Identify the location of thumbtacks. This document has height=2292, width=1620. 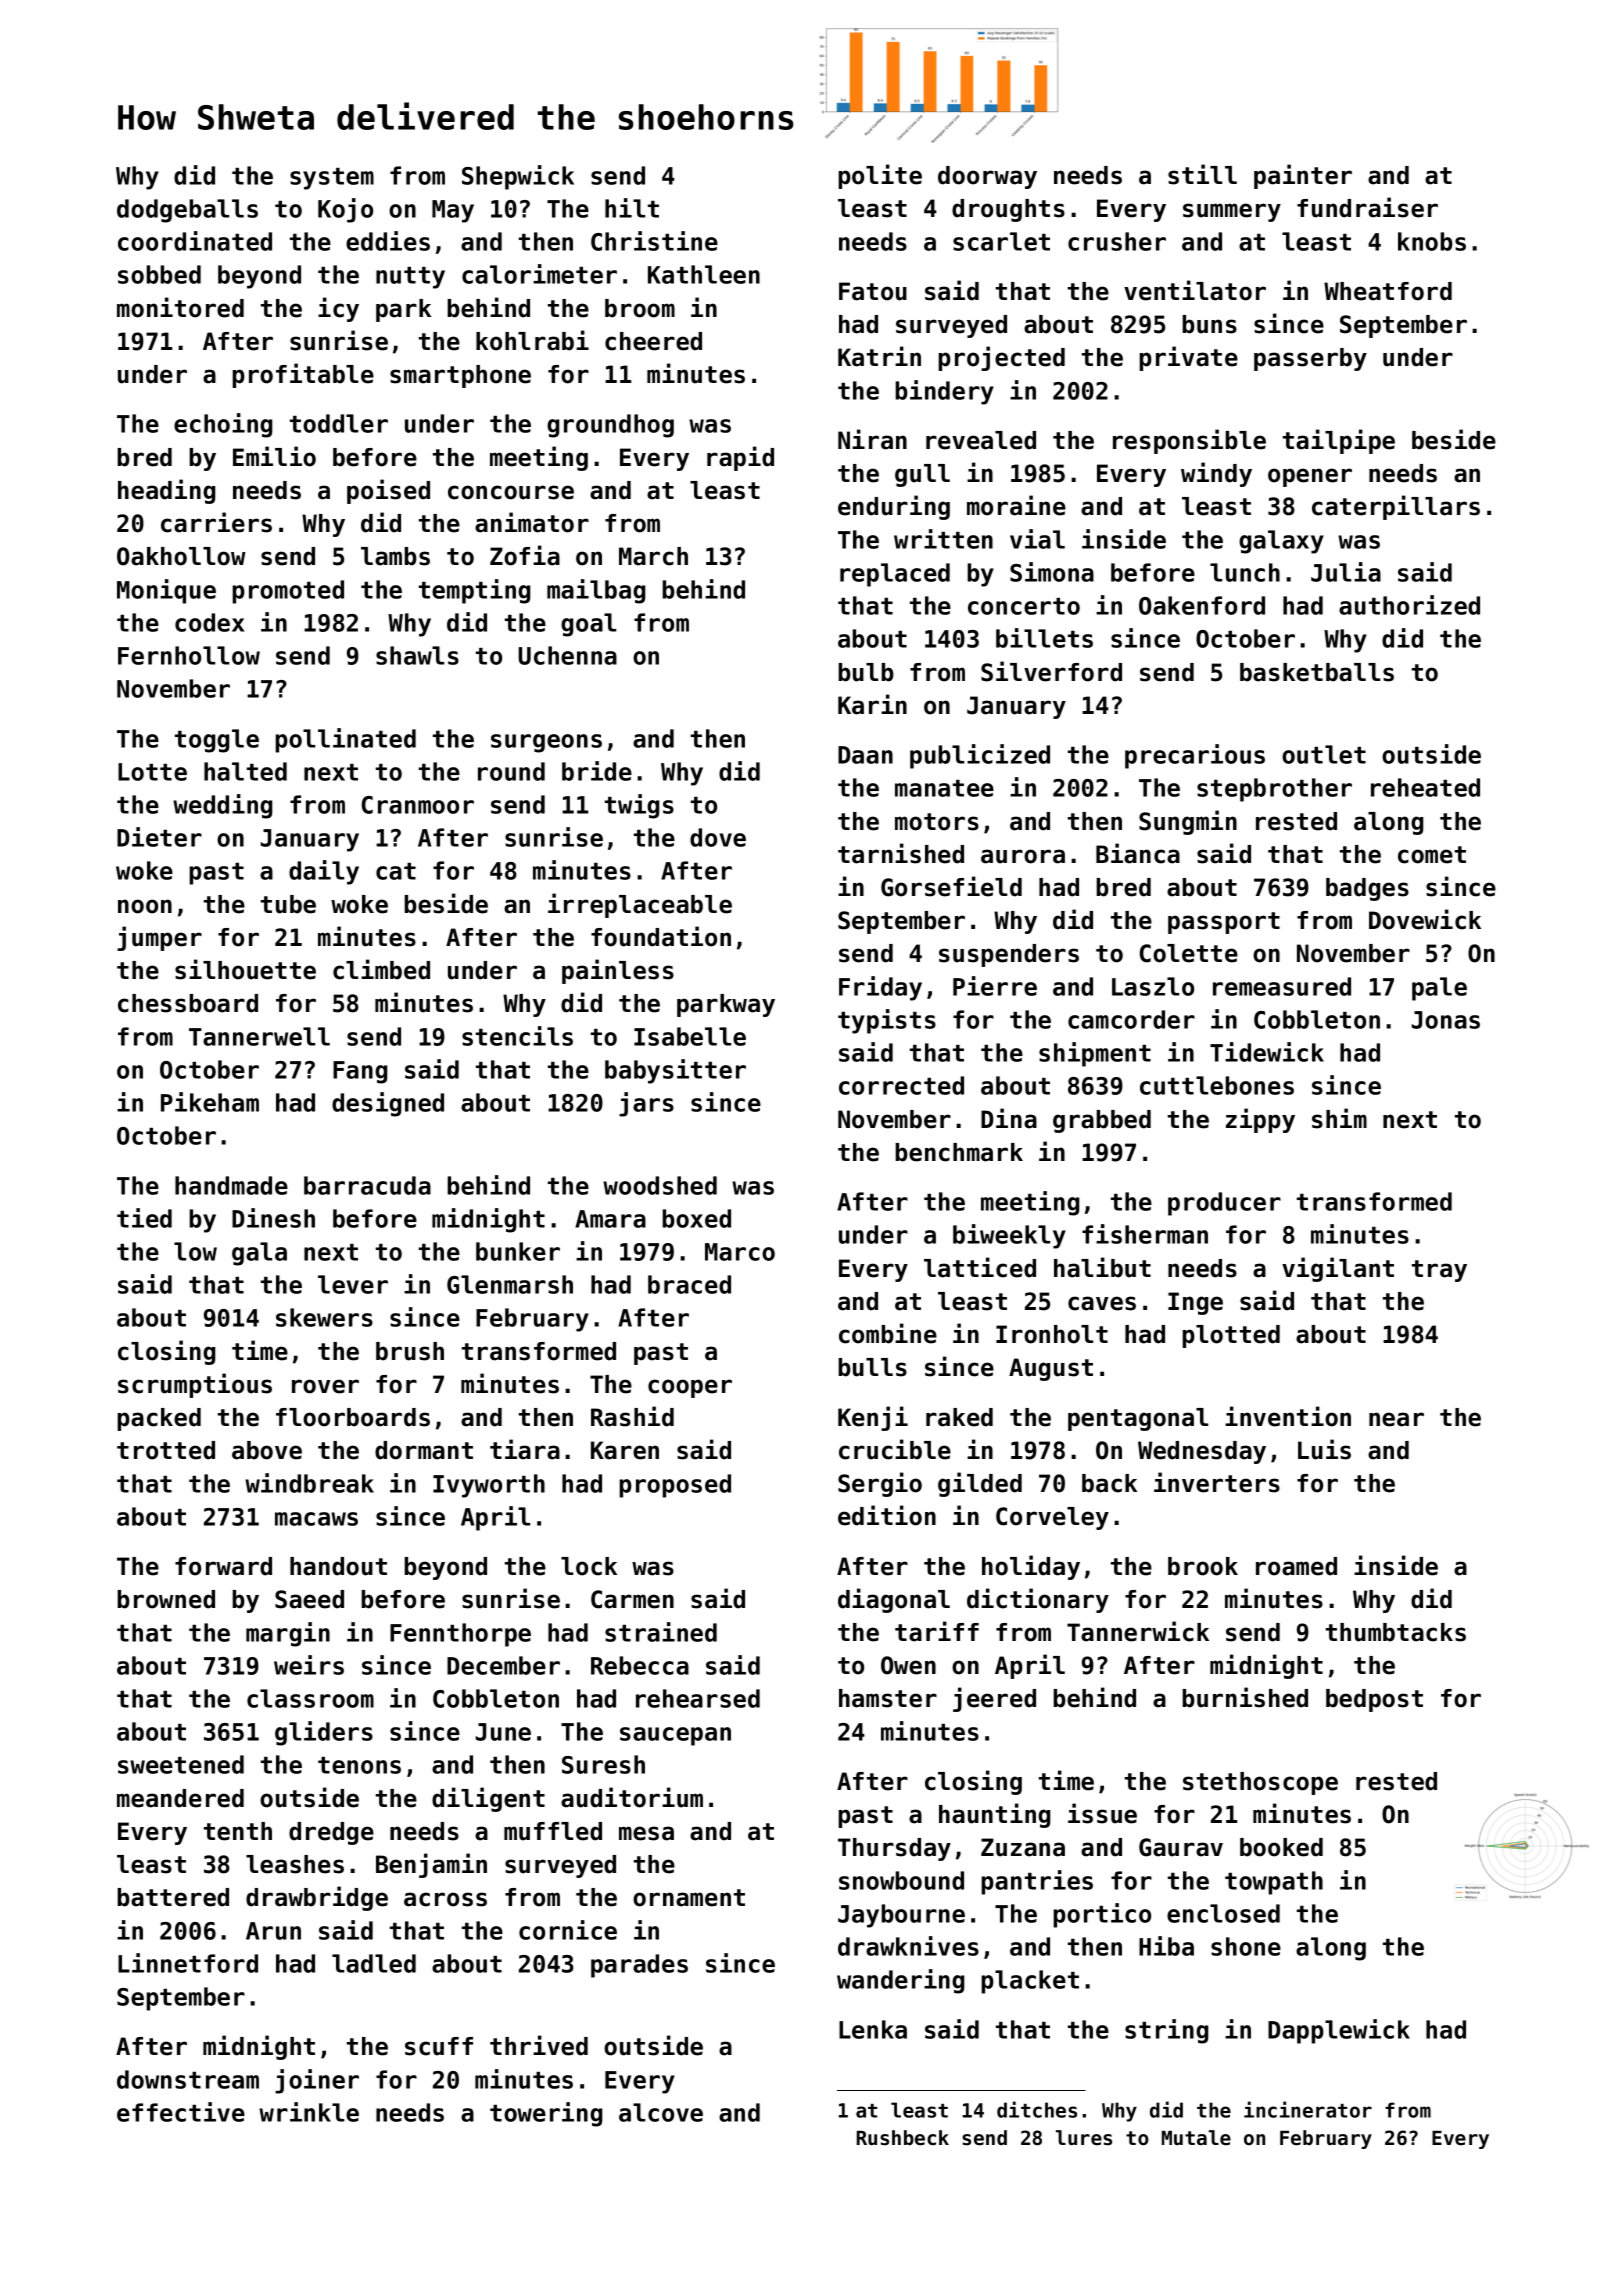
(1396, 1632).
